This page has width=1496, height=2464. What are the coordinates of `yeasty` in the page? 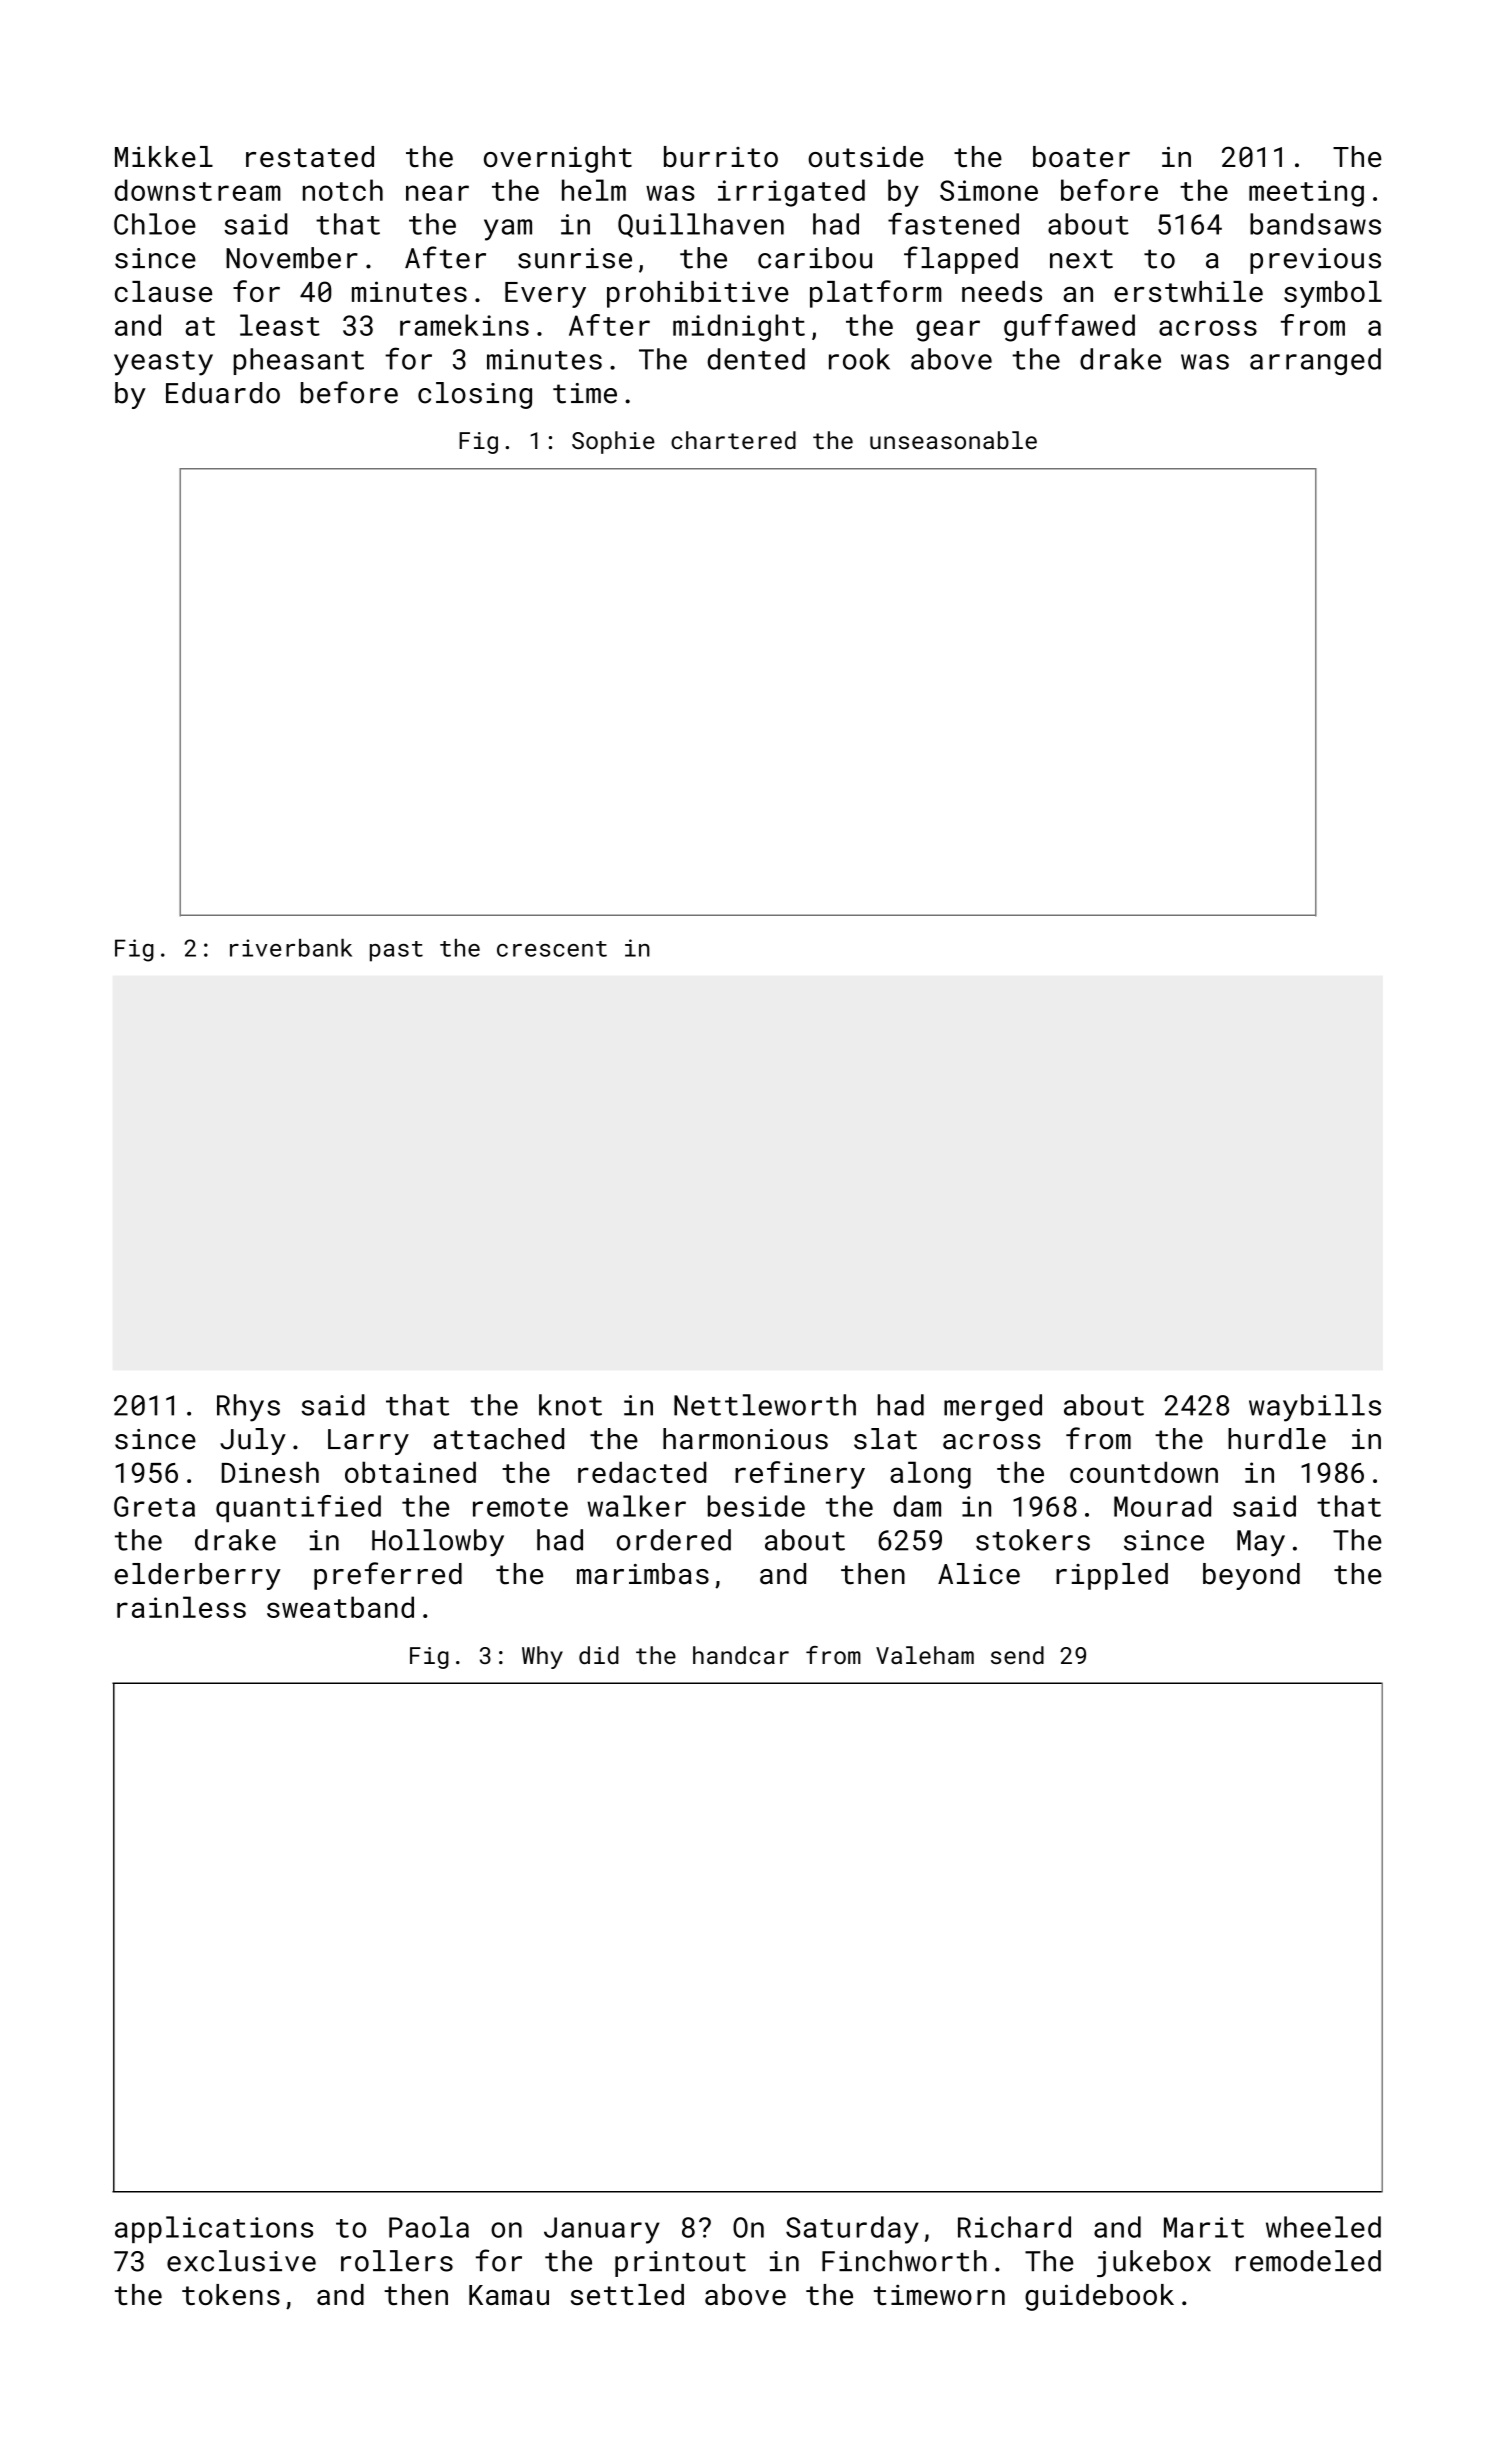 It's located at (163, 363).
